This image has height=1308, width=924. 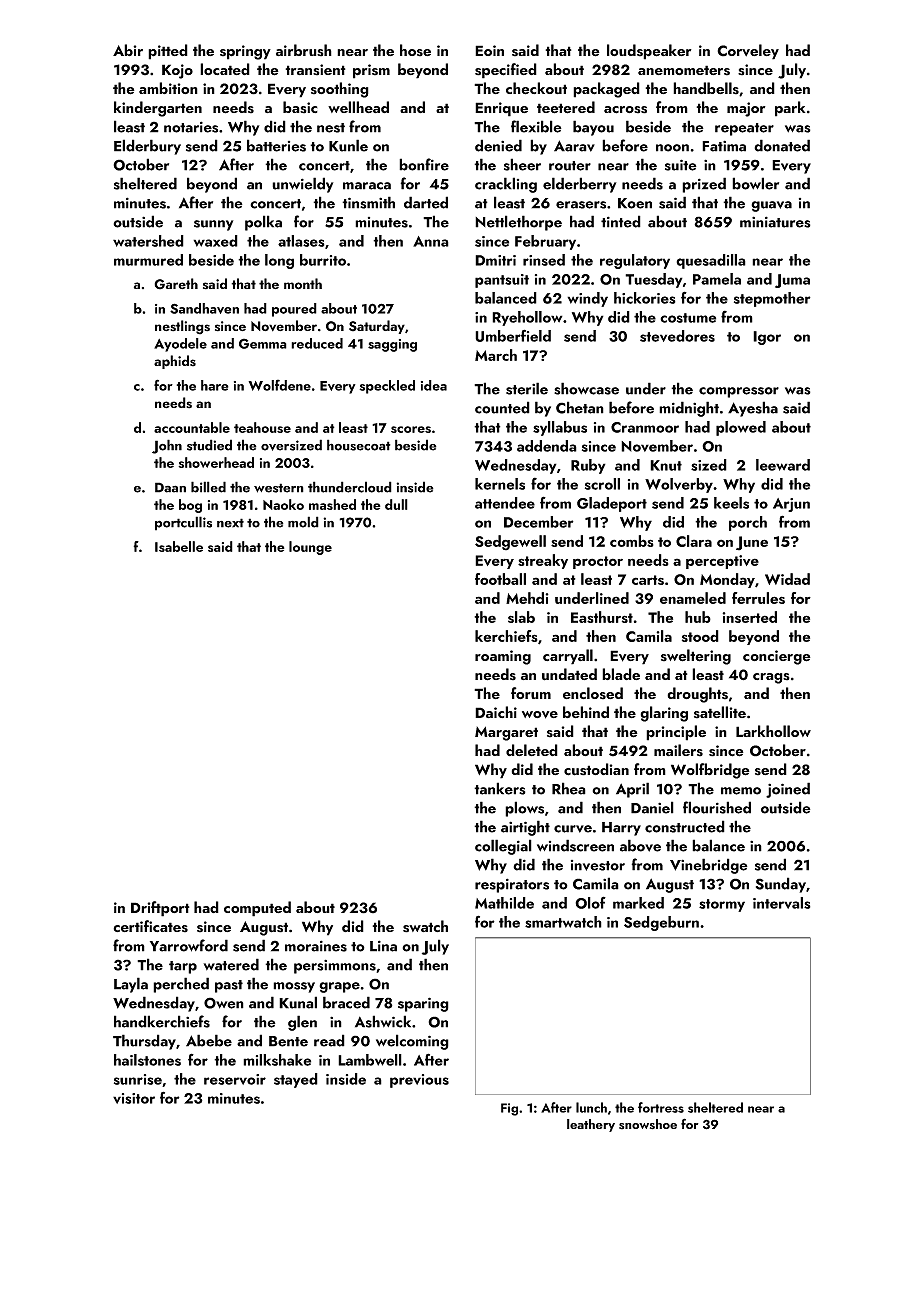 I want to click on tinsmith, so click(x=368, y=202).
